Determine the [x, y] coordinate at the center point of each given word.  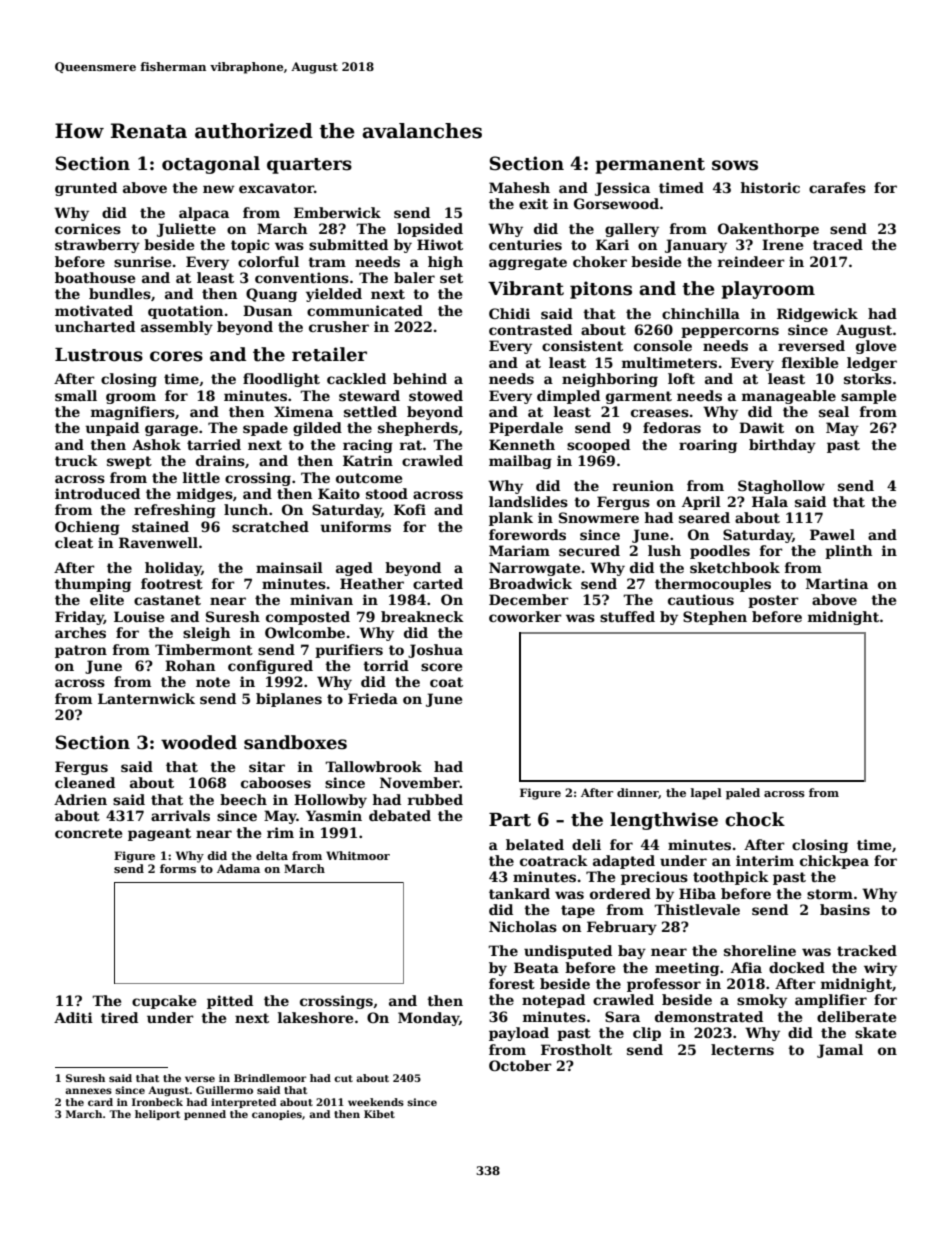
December [529, 599]
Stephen [715, 618]
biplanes [289, 700]
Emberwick [337, 212]
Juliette [186, 230]
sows [735, 165]
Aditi [73, 1017]
